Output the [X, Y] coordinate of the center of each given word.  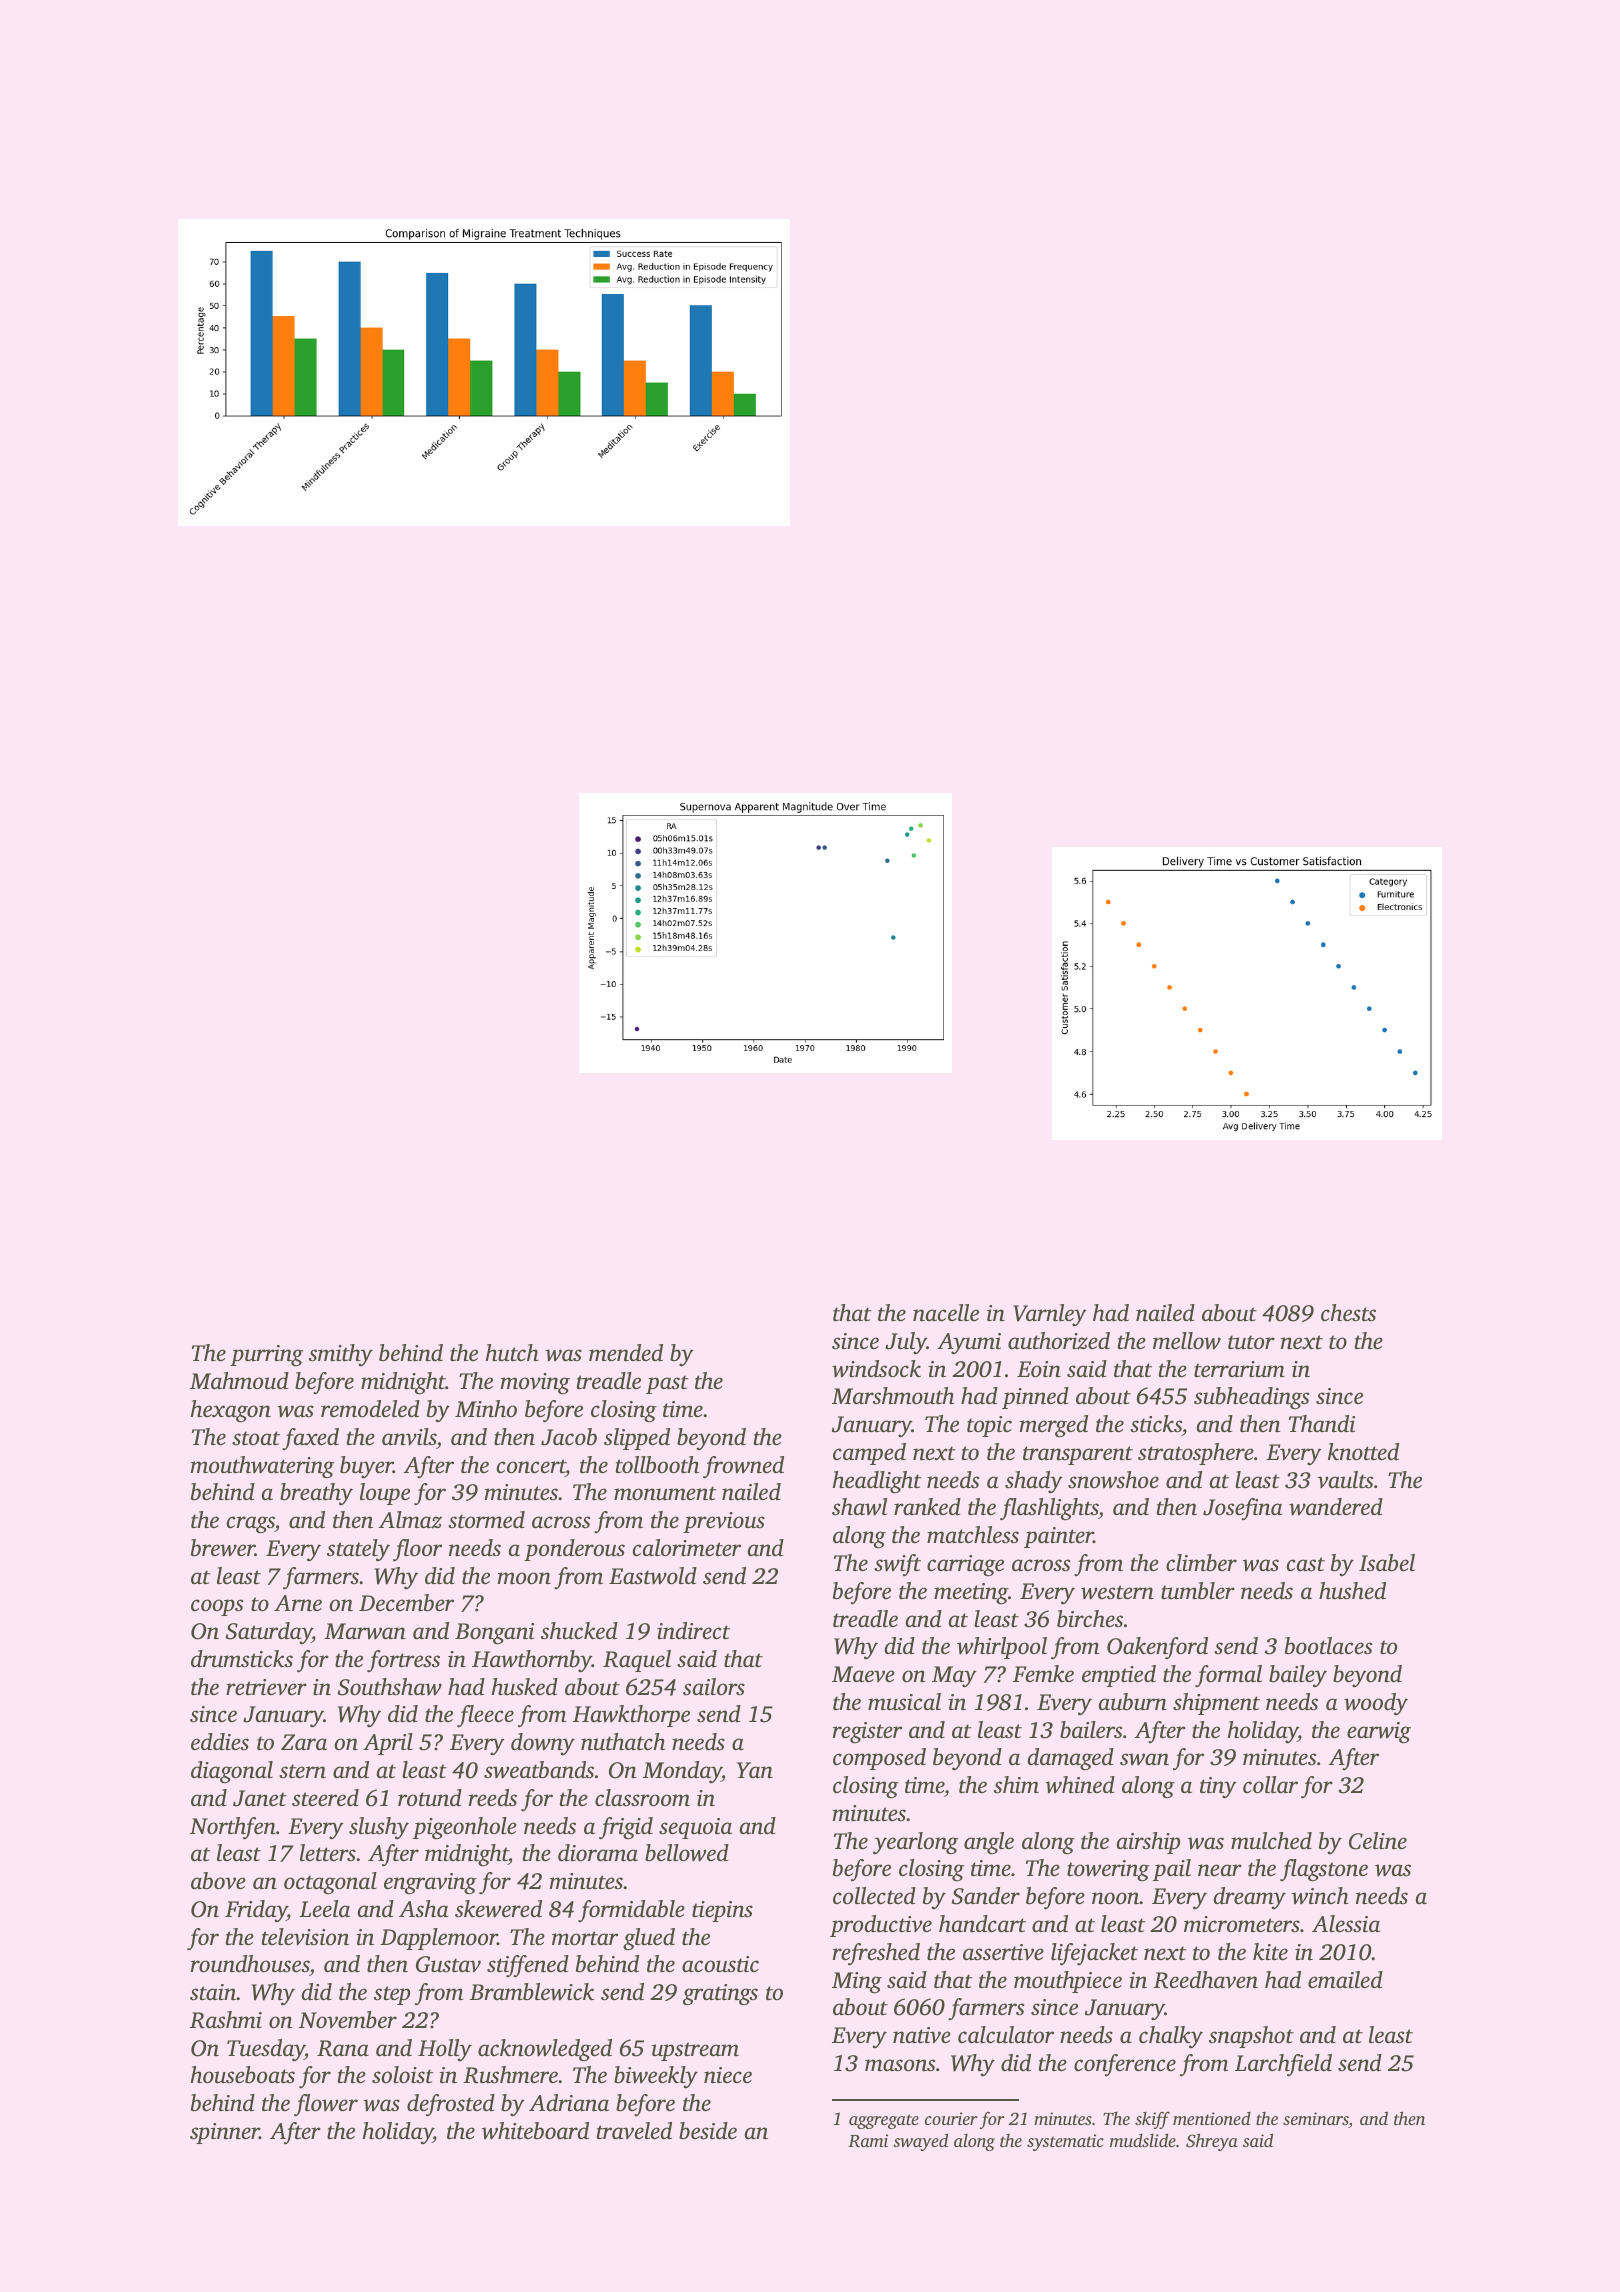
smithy [341, 1355]
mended [626, 1353]
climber [1201, 1563]
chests [1348, 1313]
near [1220, 1870]
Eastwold [653, 1576]
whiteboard [535, 2131]
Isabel [1387, 1563]
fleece [485, 1716]
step [392, 1995]
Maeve [863, 1674]
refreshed [876, 1954]
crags [251, 1525]
